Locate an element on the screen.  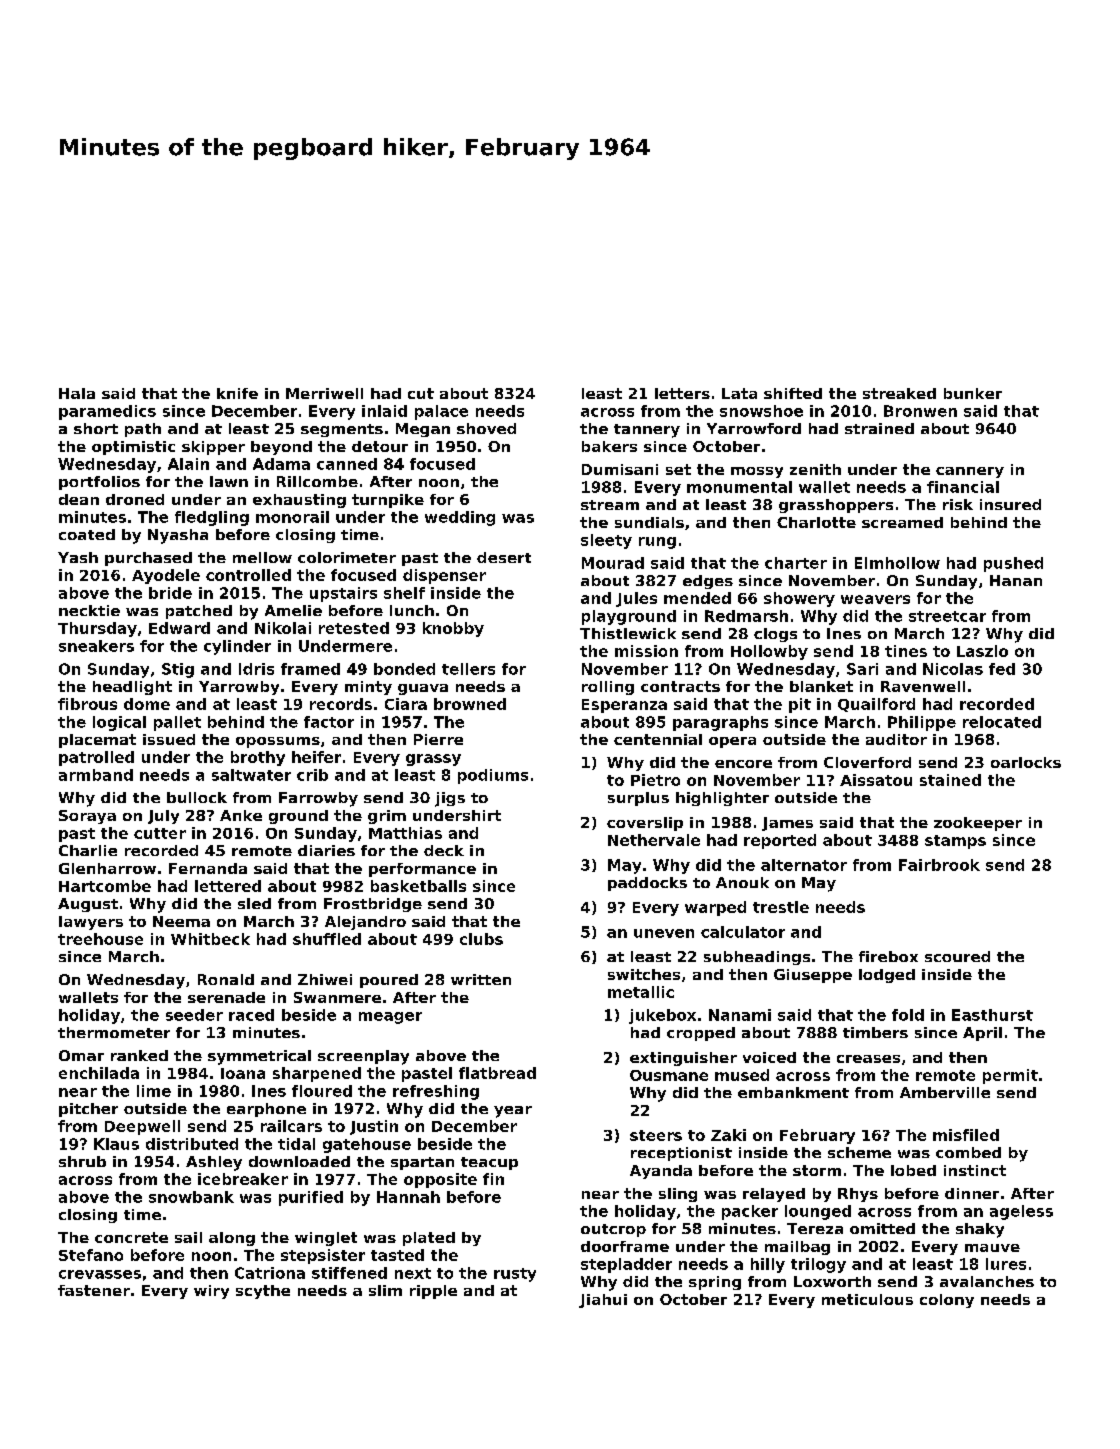
placemat is located at coordinates (97, 741).
